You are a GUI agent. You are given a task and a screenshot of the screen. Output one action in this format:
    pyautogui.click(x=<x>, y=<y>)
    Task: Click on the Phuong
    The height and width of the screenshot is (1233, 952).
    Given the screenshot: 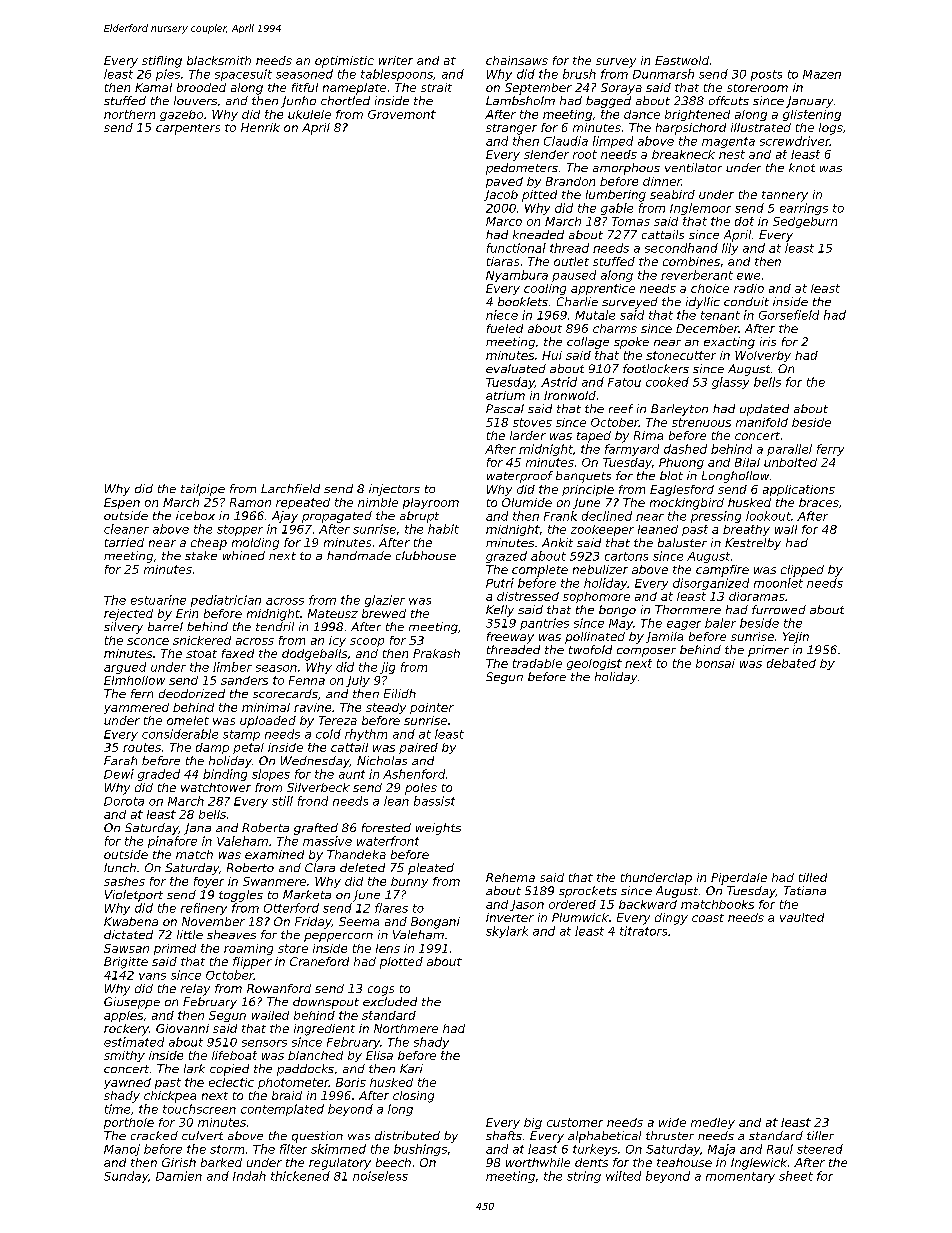 What is the action you would take?
    pyautogui.click(x=681, y=463)
